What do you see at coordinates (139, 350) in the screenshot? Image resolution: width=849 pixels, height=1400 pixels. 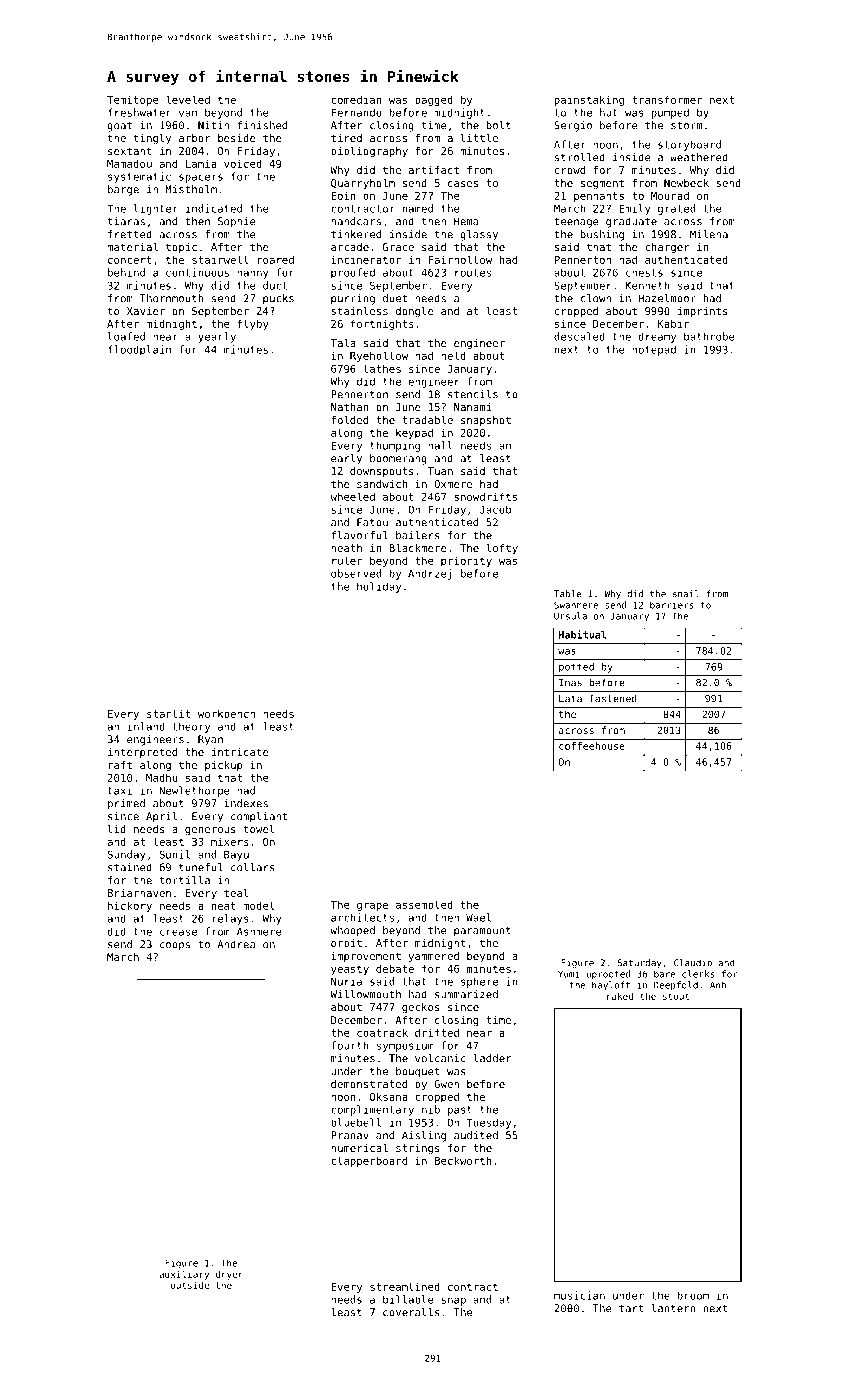 I see `floodplain` at bounding box center [139, 350].
